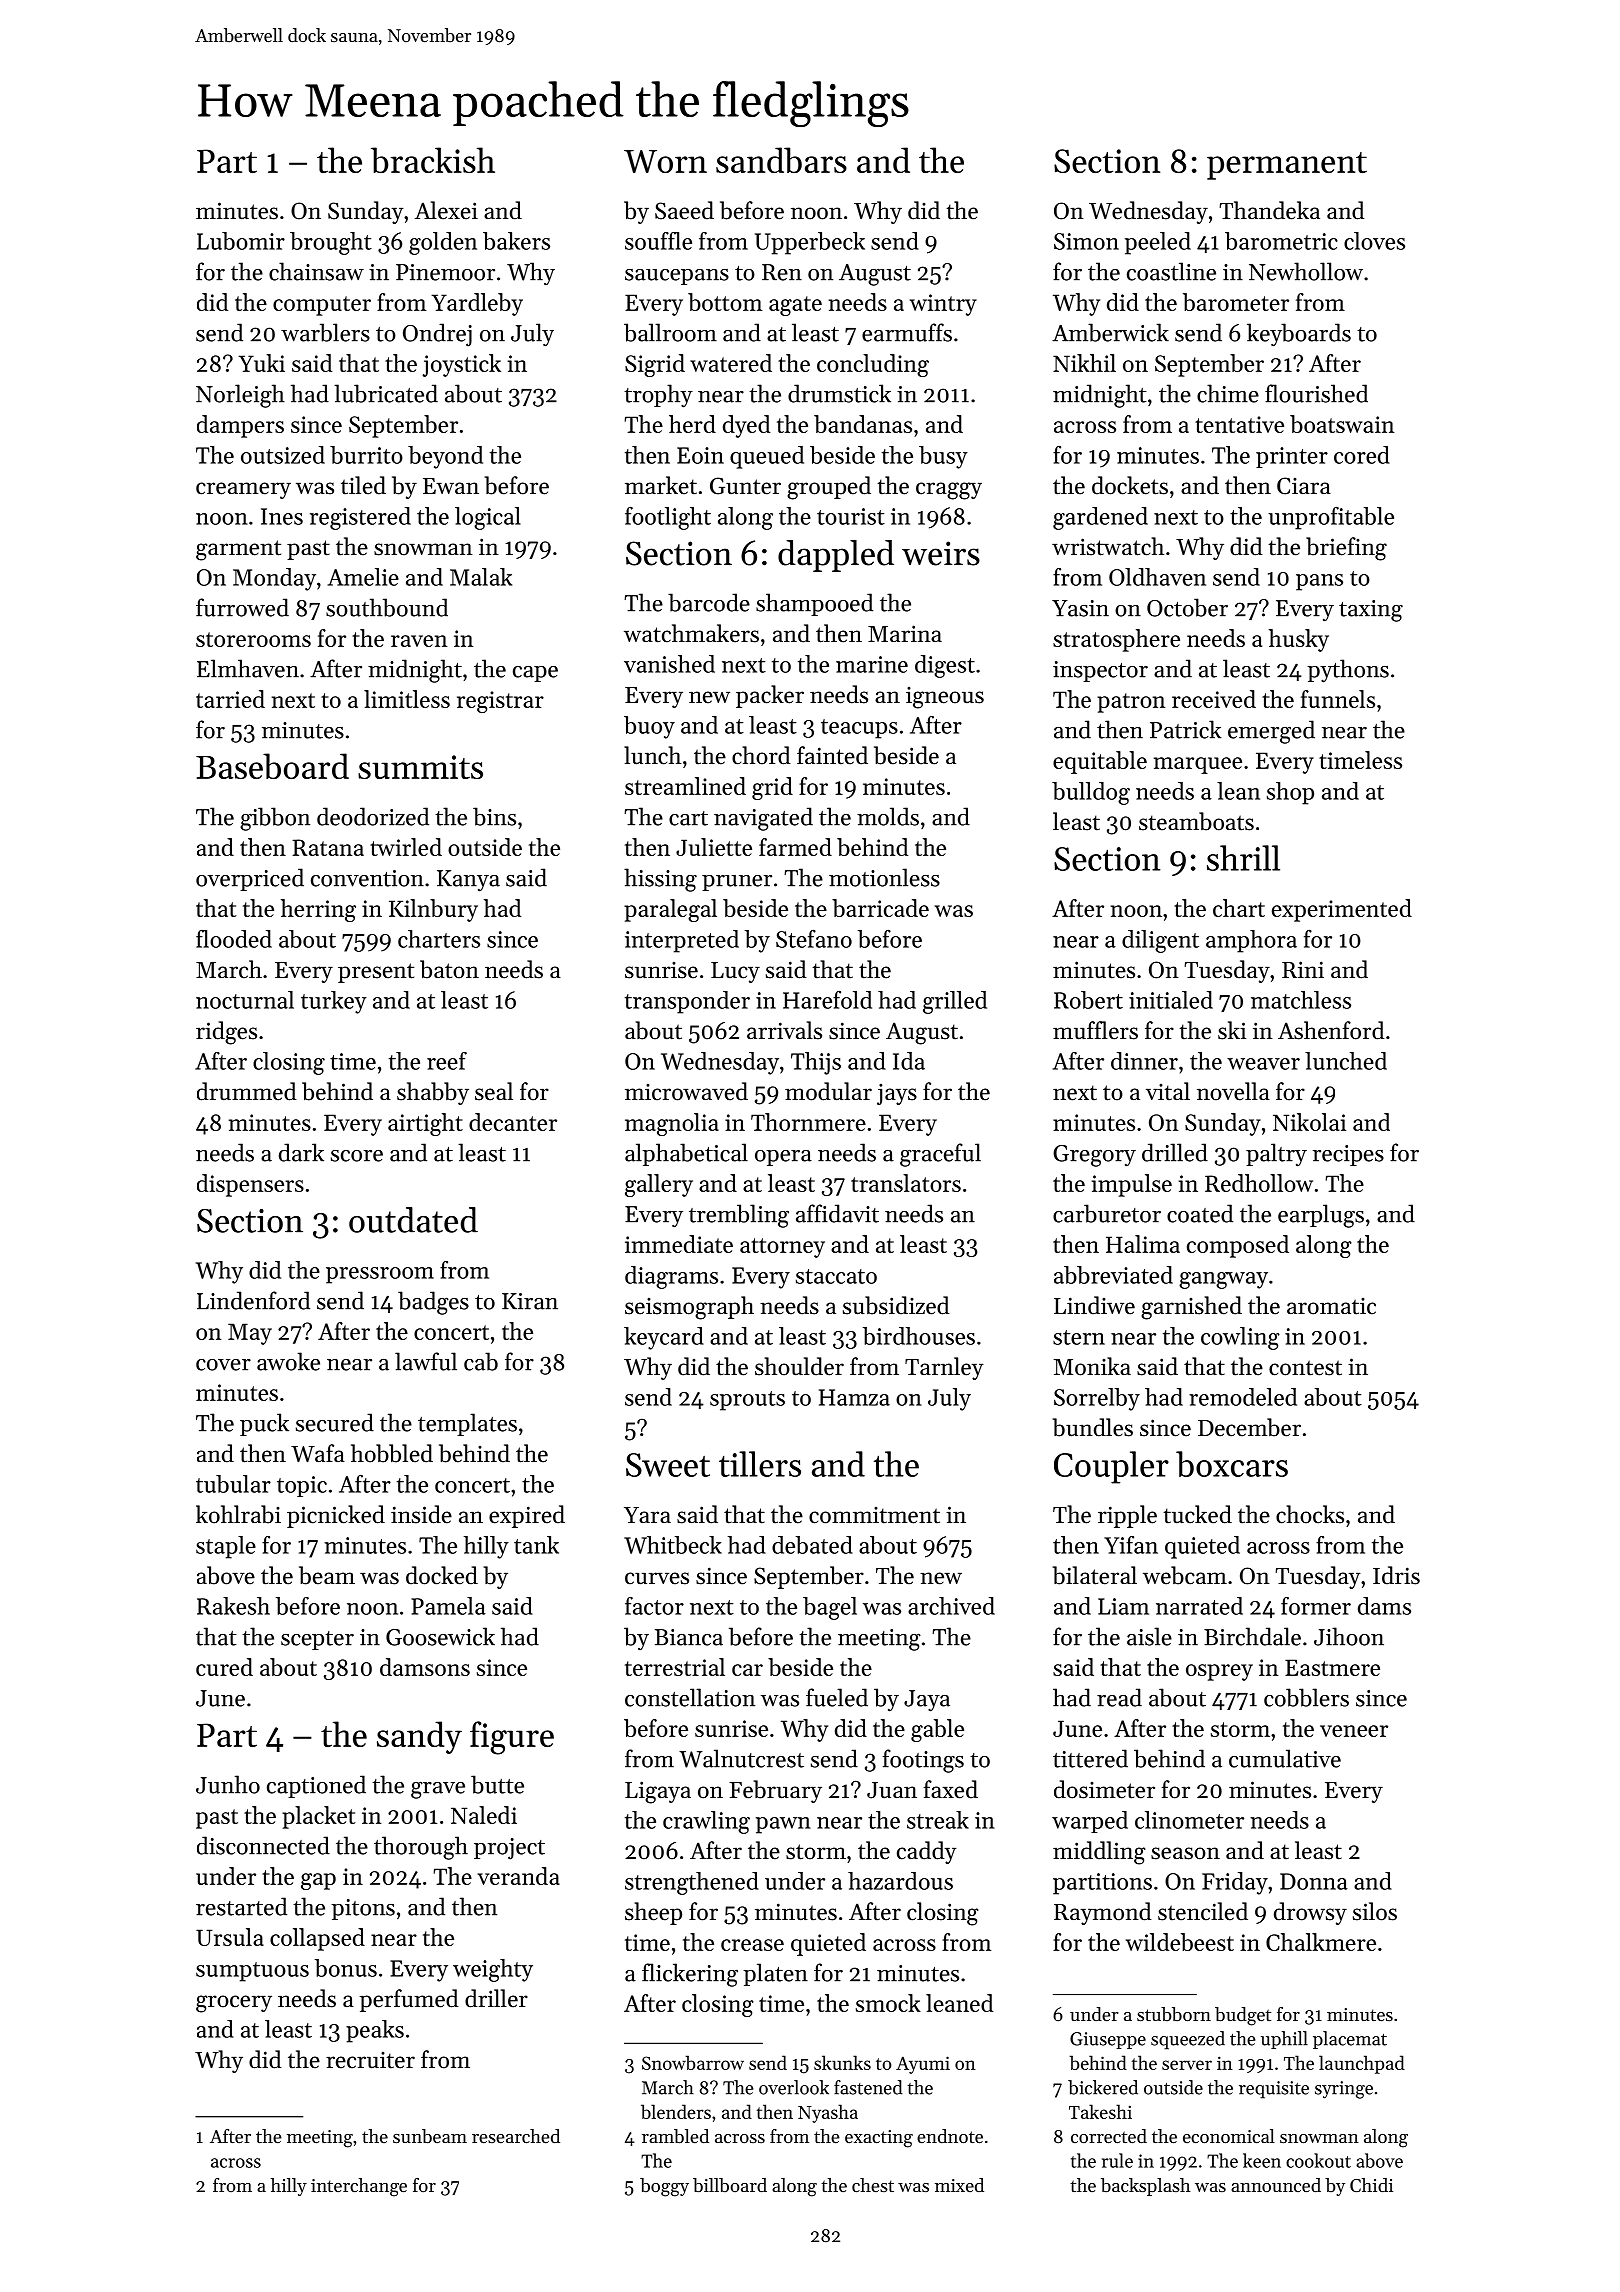  Describe the element at coordinates (783, 1825) in the screenshot. I see `pawn` at that location.
